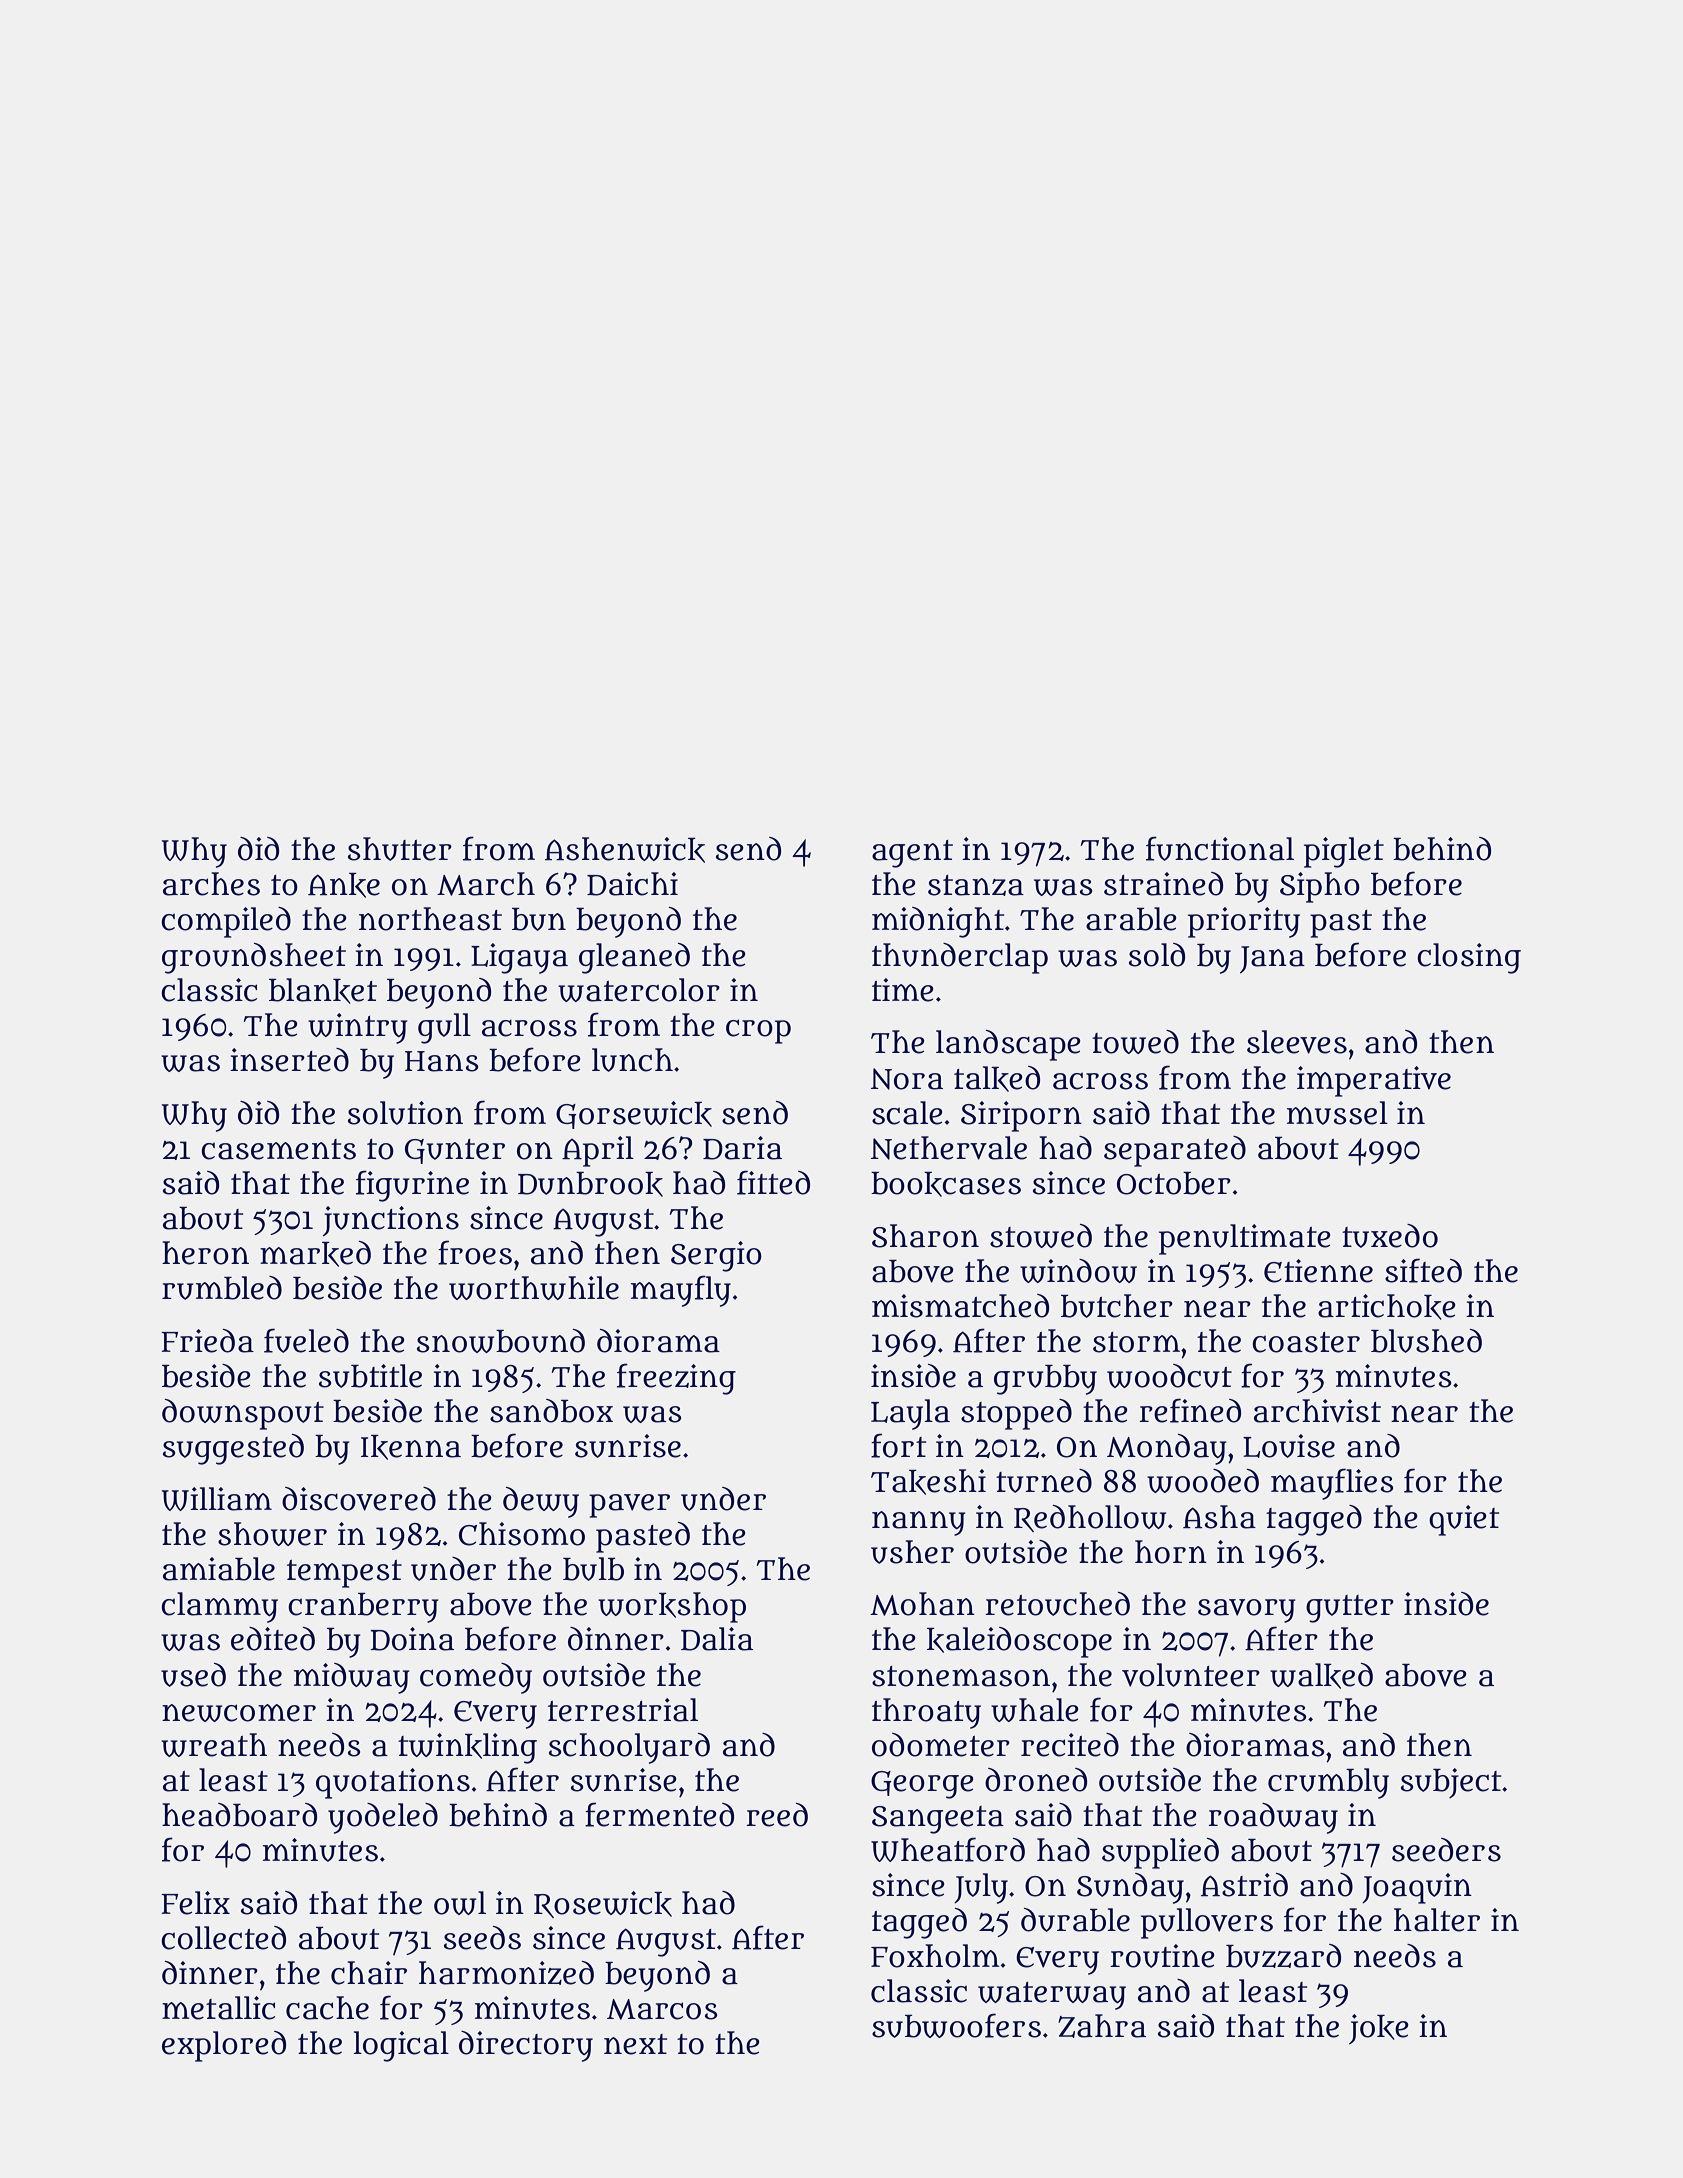 The image size is (1683, 2178). What do you see at coordinates (1318, 1271) in the screenshot?
I see `Etienne` at bounding box center [1318, 1271].
